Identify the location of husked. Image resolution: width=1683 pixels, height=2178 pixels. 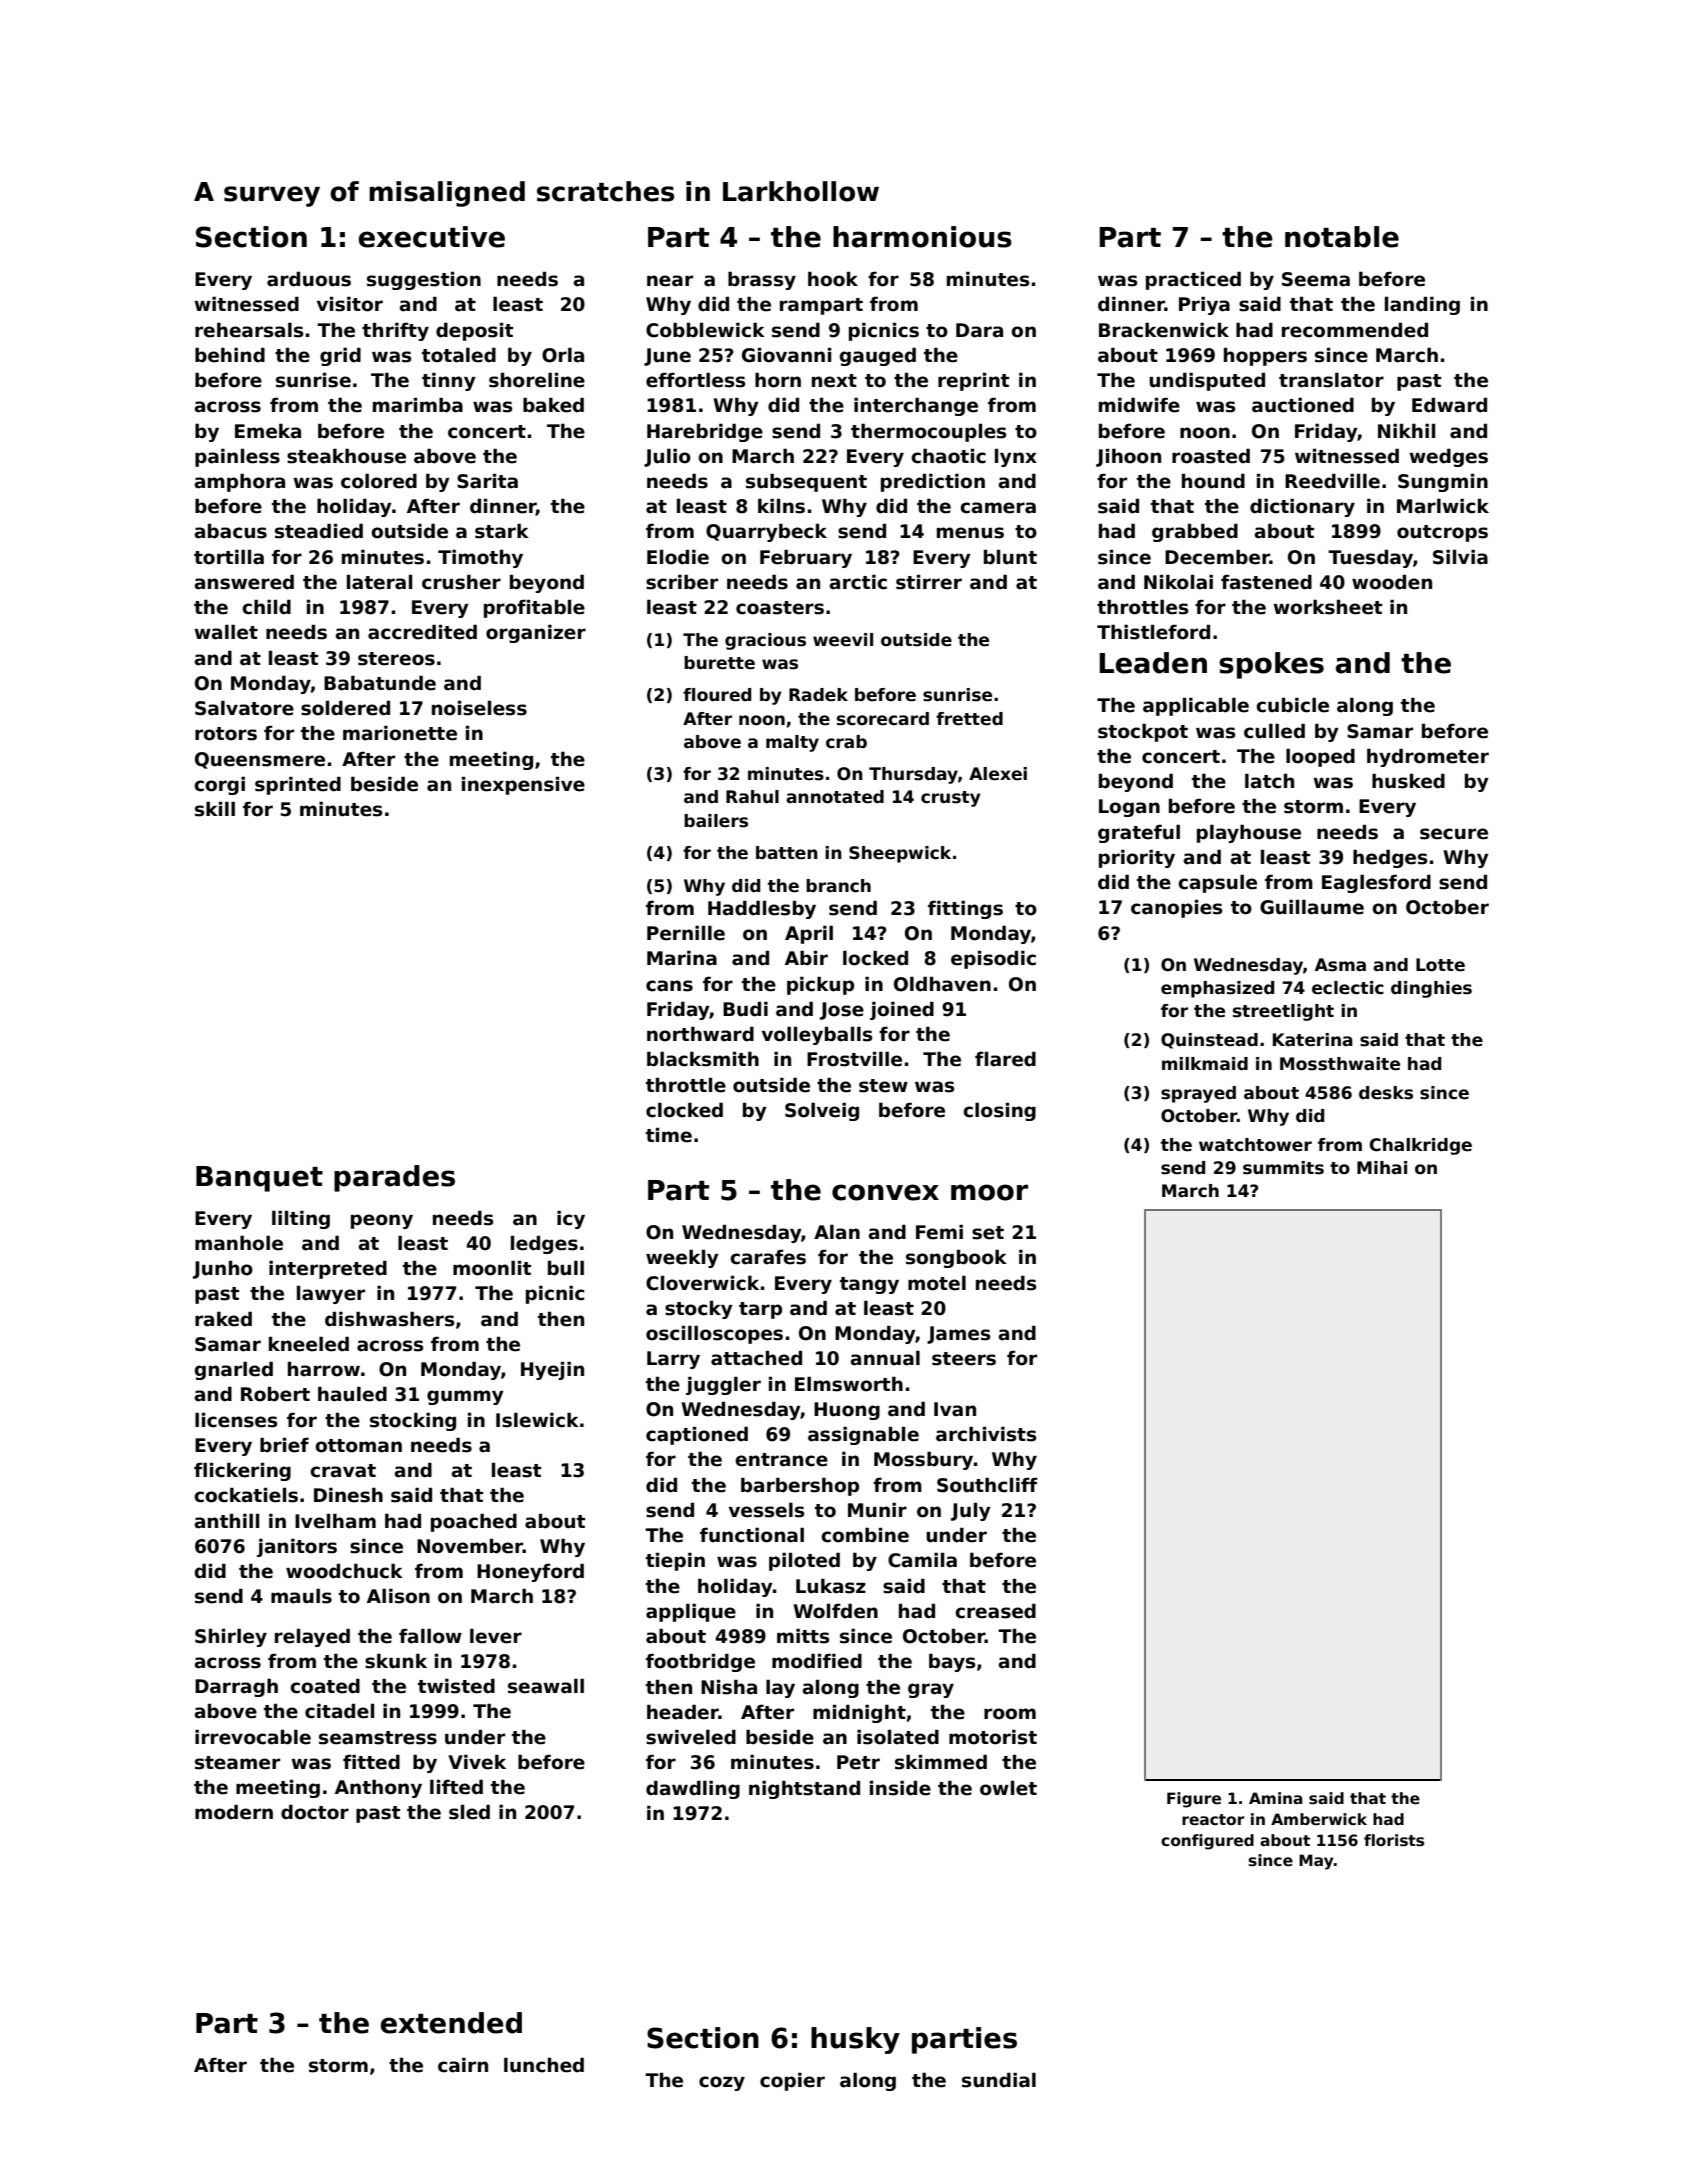
(1408, 781).
